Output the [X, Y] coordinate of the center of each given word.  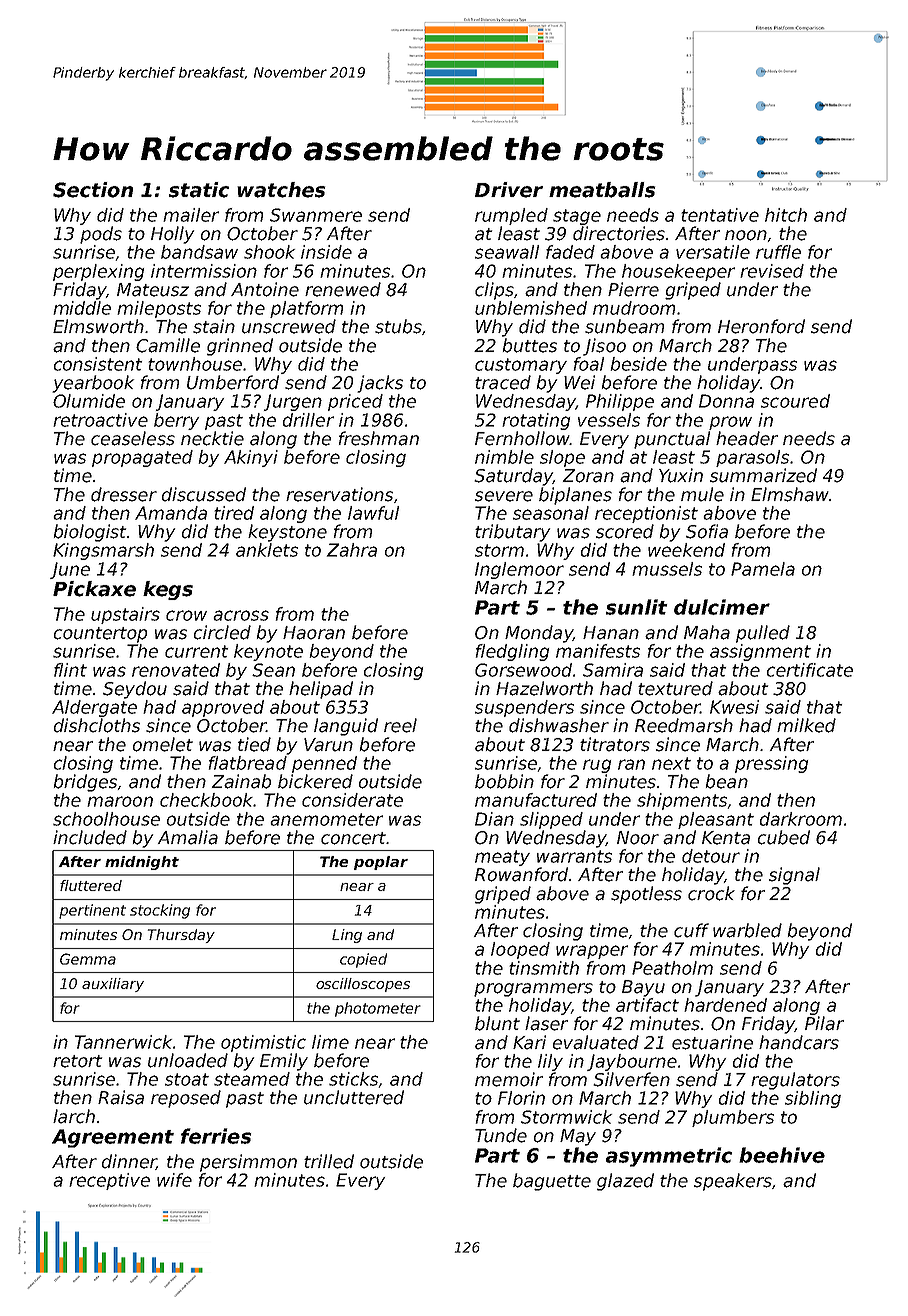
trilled [329, 1161]
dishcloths [97, 725]
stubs [398, 326]
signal [794, 876]
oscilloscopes [363, 985]
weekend [686, 550]
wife [174, 1180]
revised [772, 271]
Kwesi [734, 707]
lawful [373, 513]
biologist [89, 533]
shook [269, 252]
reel [400, 725]
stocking [160, 911]
